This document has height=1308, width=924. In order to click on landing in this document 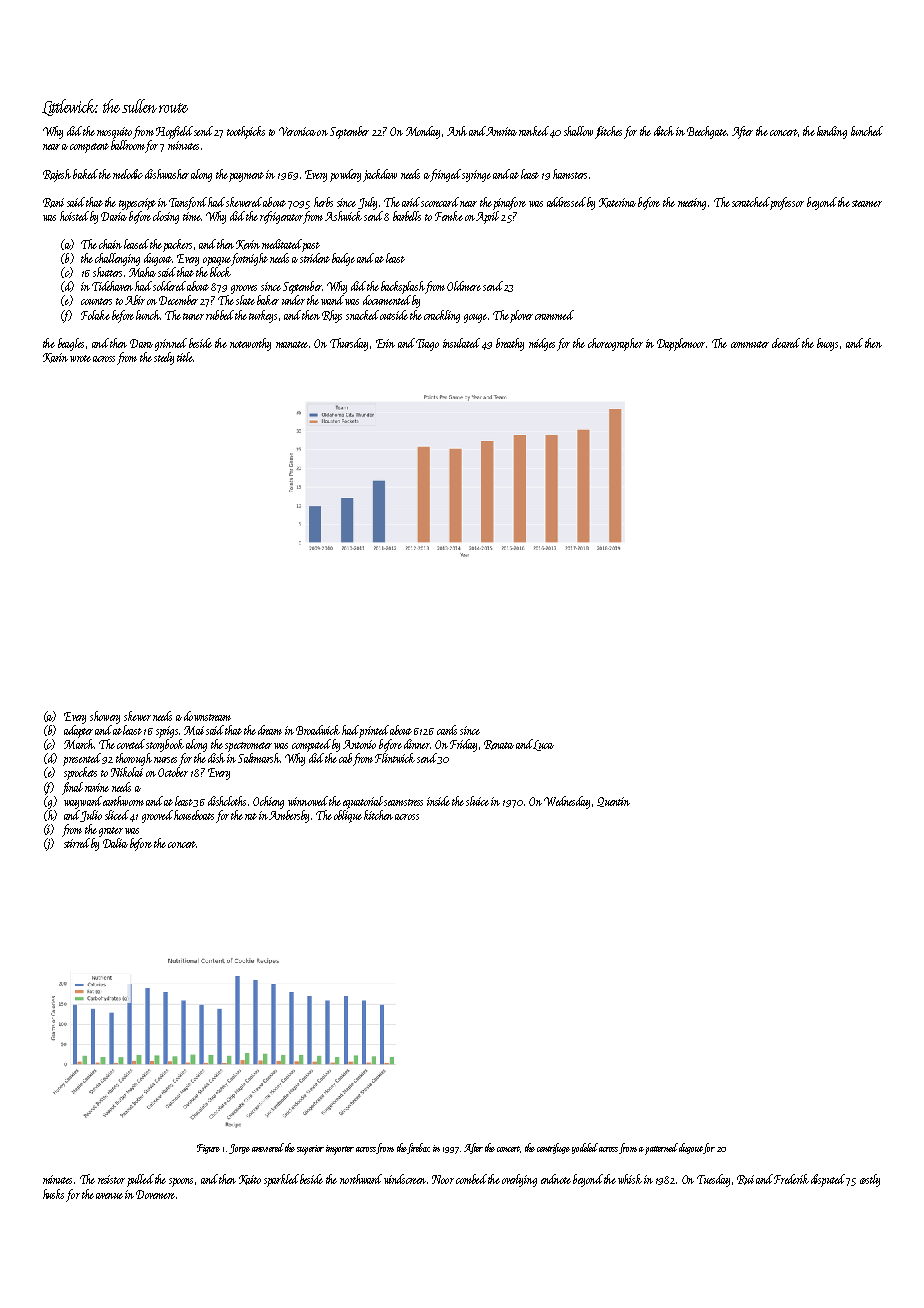, I will do `click(832, 132)`.
